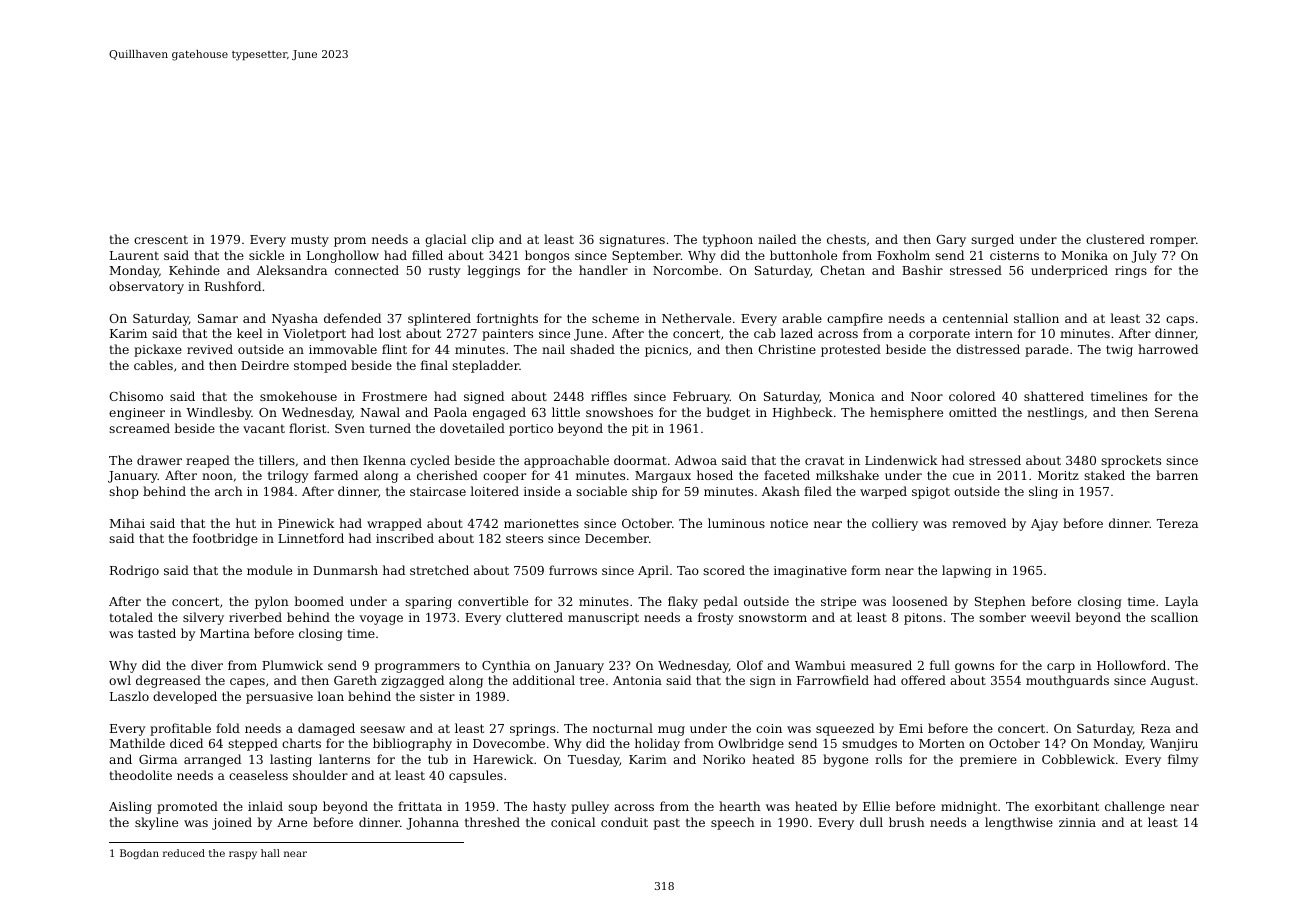  What do you see at coordinates (493, 601) in the page?
I see `convertible` at bounding box center [493, 601].
